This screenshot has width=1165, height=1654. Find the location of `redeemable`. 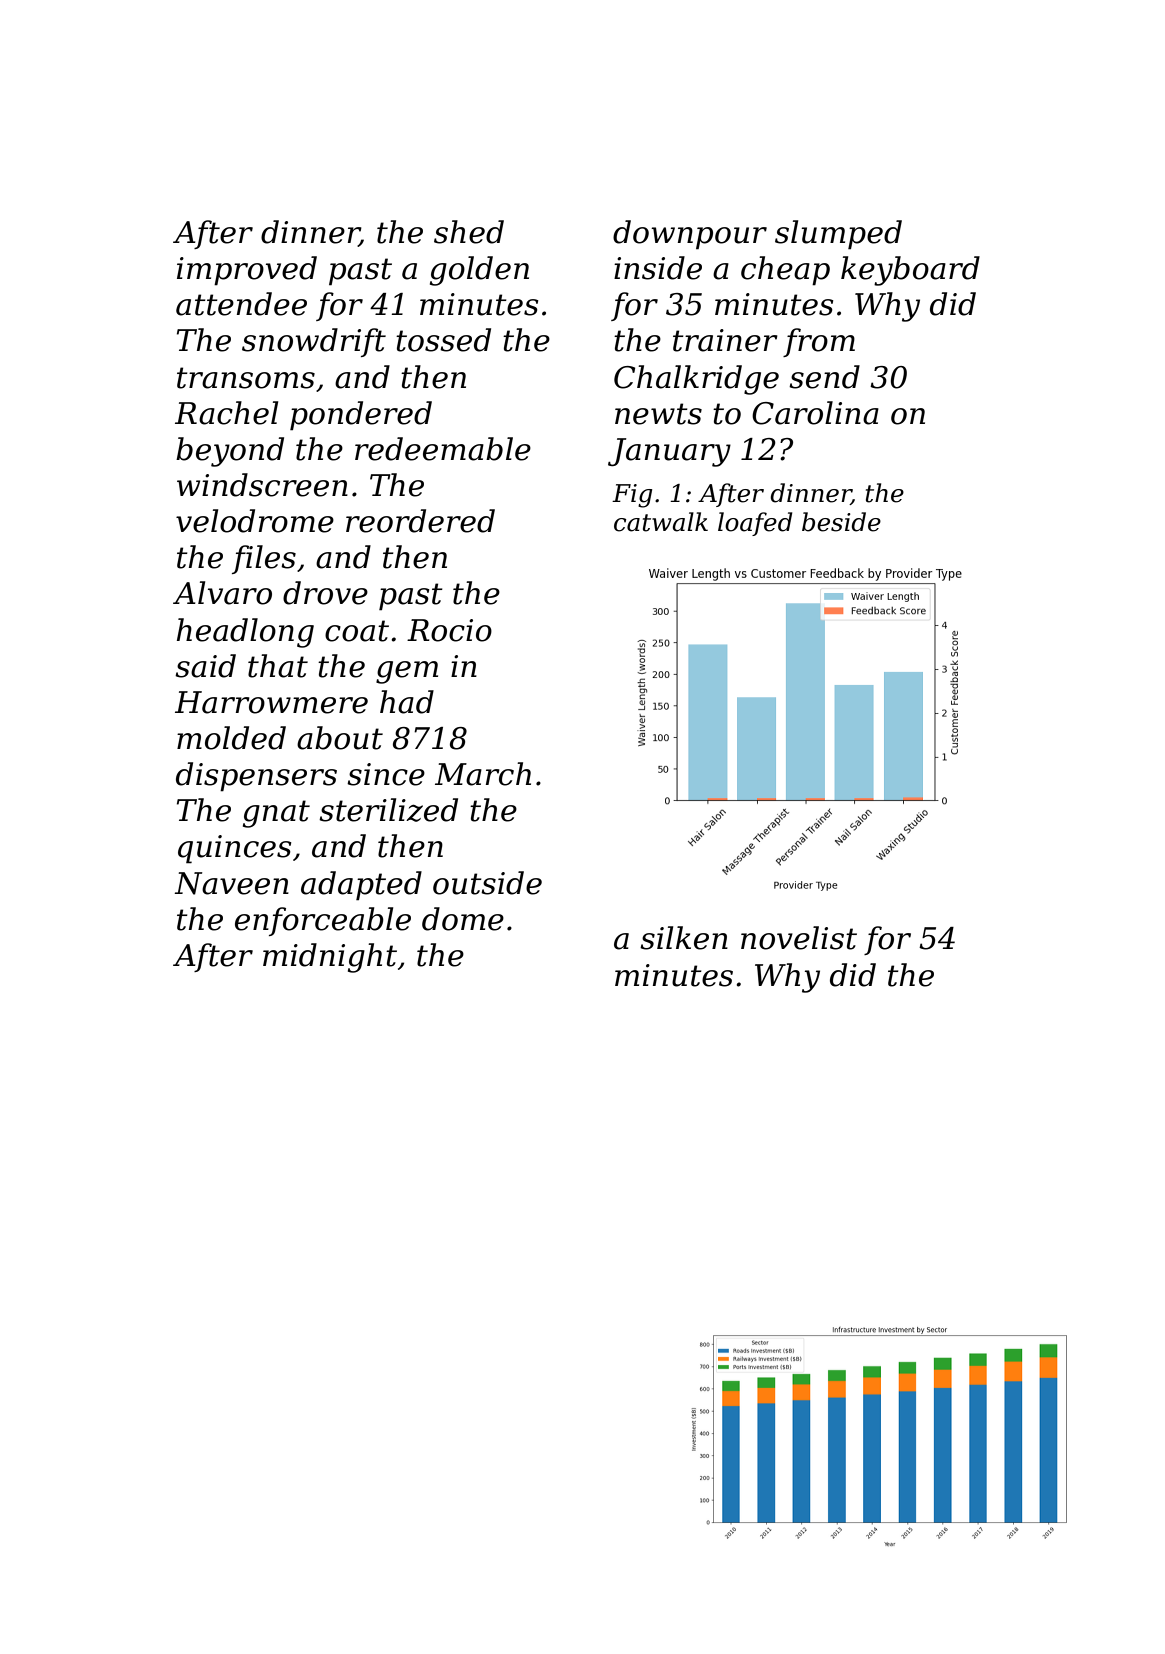

redeemable is located at coordinates (443, 449).
